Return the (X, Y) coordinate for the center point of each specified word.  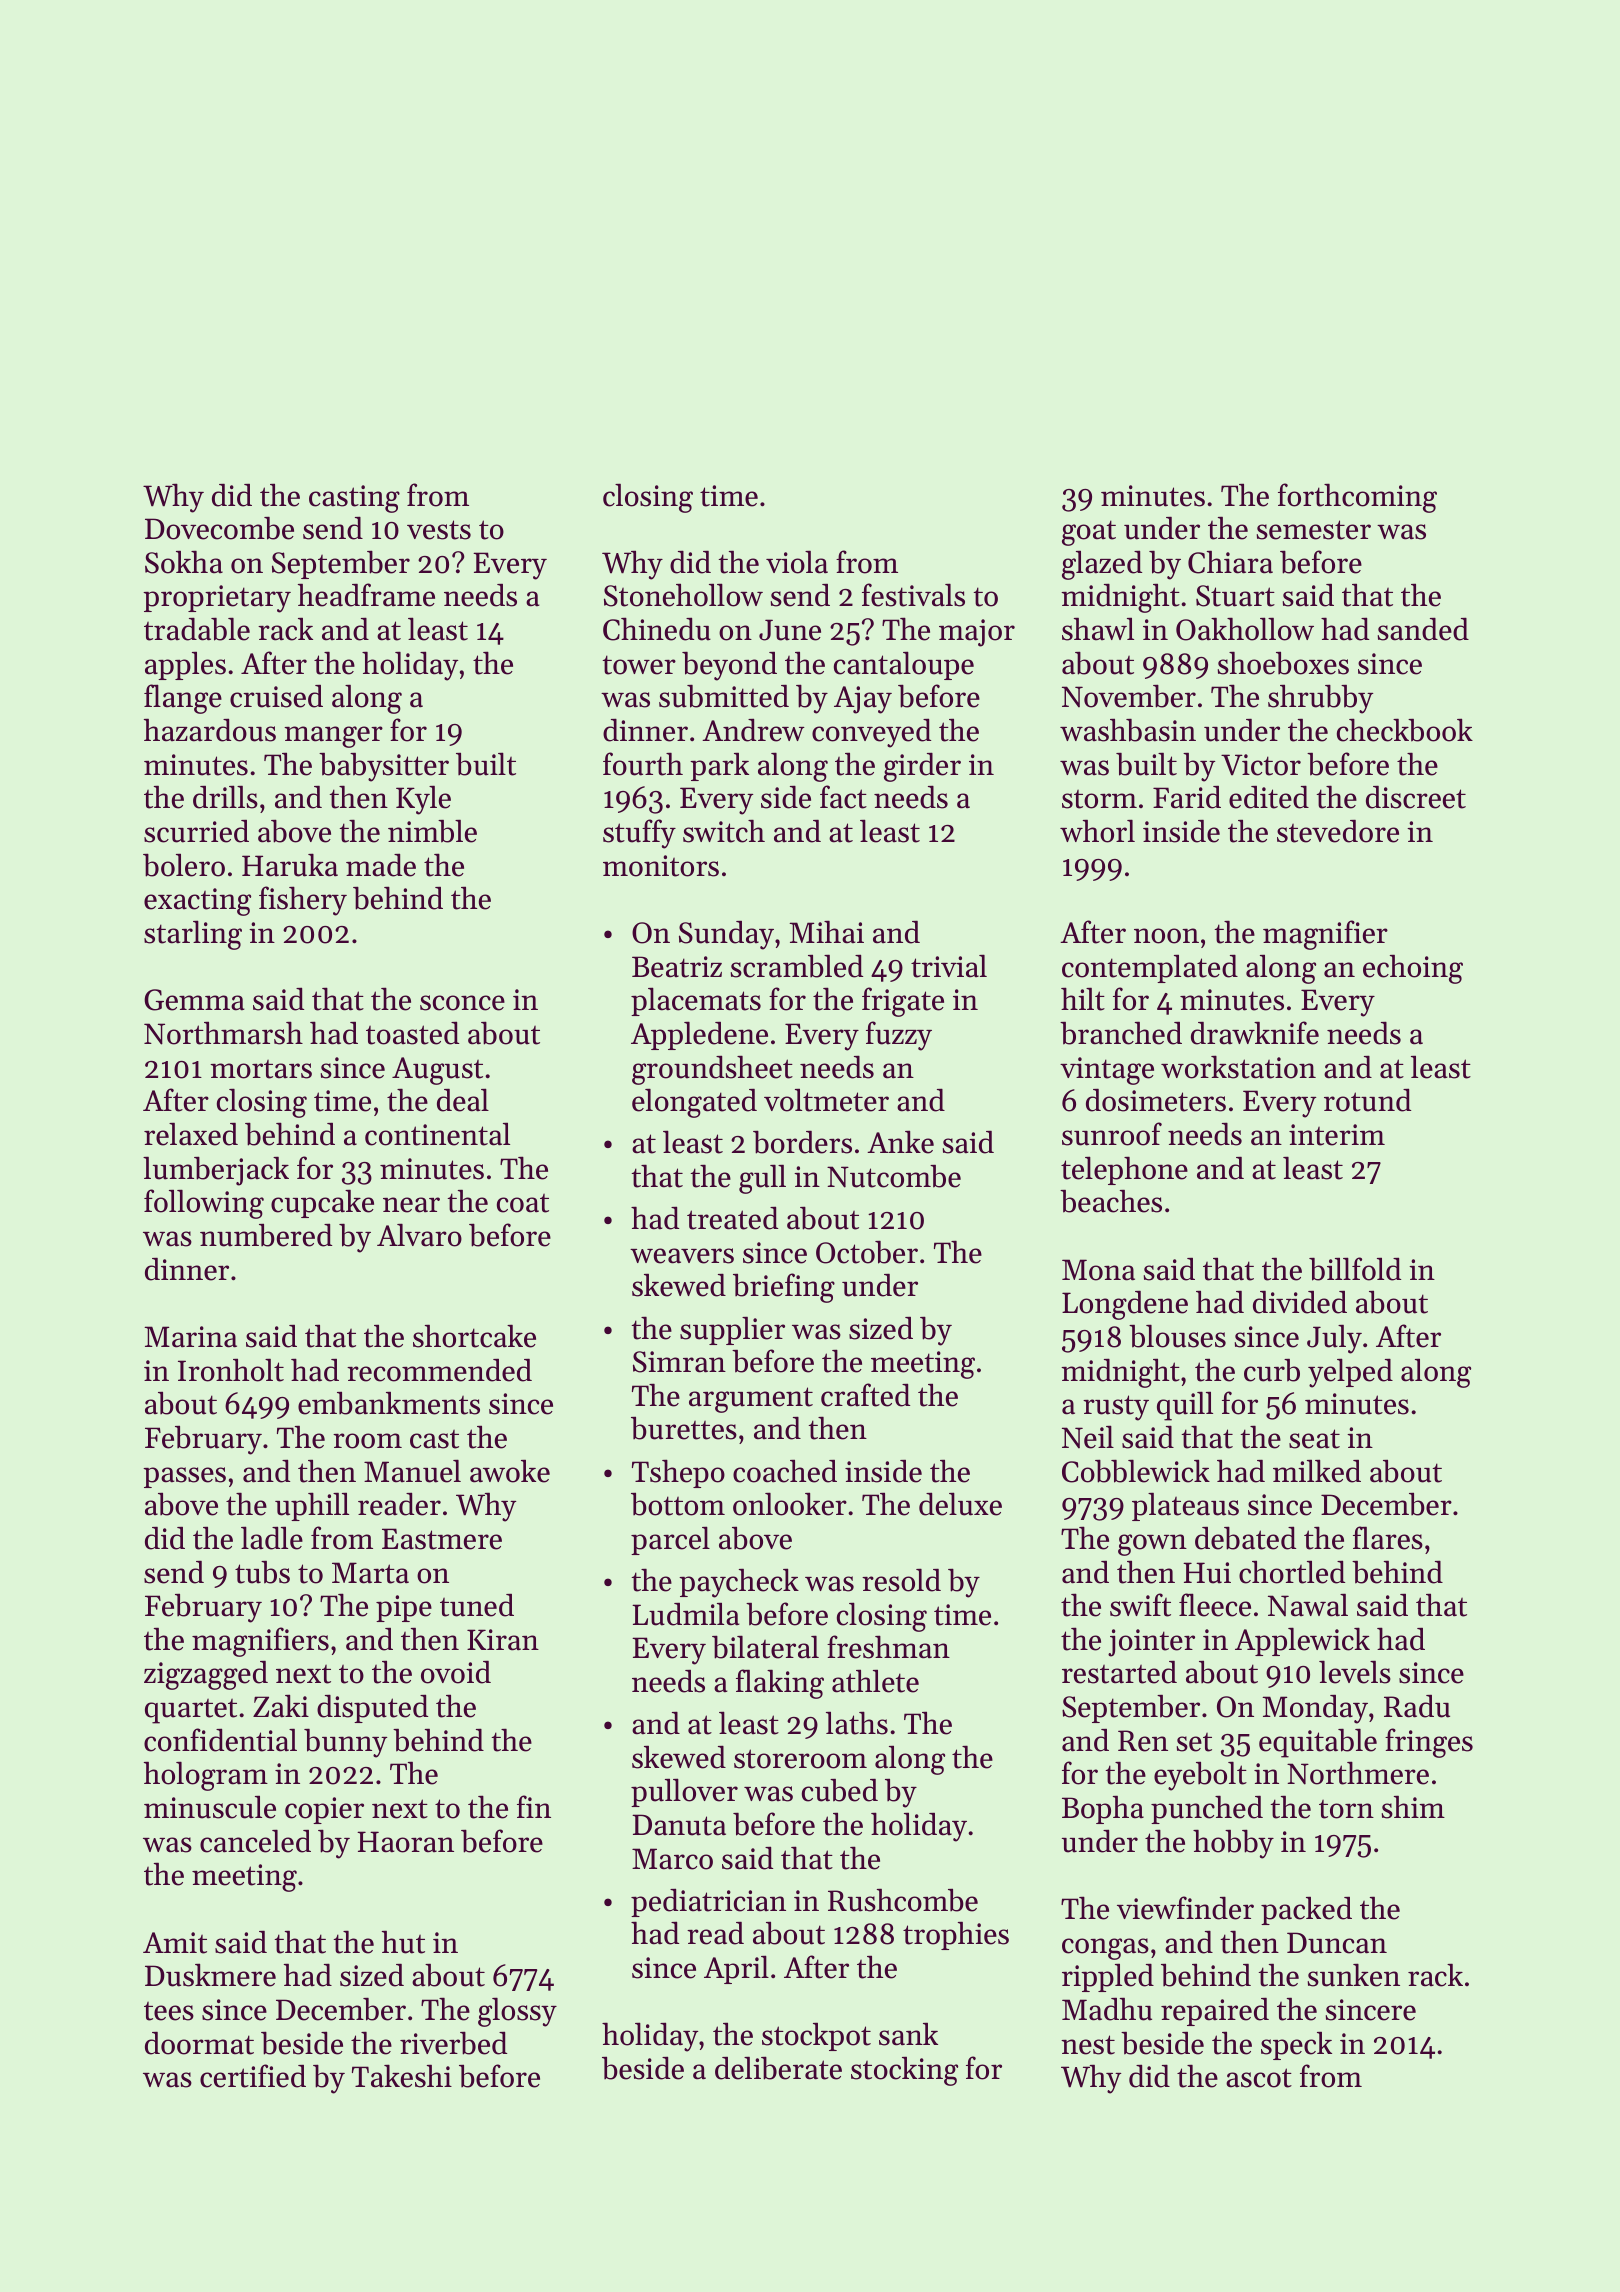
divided (1300, 1302)
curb (1272, 1370)
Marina (190, 1337)
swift (1140, 1605)
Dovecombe (219, 528)
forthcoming (1357, 498)
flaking (780, 1684)
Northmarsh (223, 1033)
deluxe (960, 1504)
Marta (370, 1573)
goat (1089, 533)
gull (762, 1179)
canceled (255, 1841)
